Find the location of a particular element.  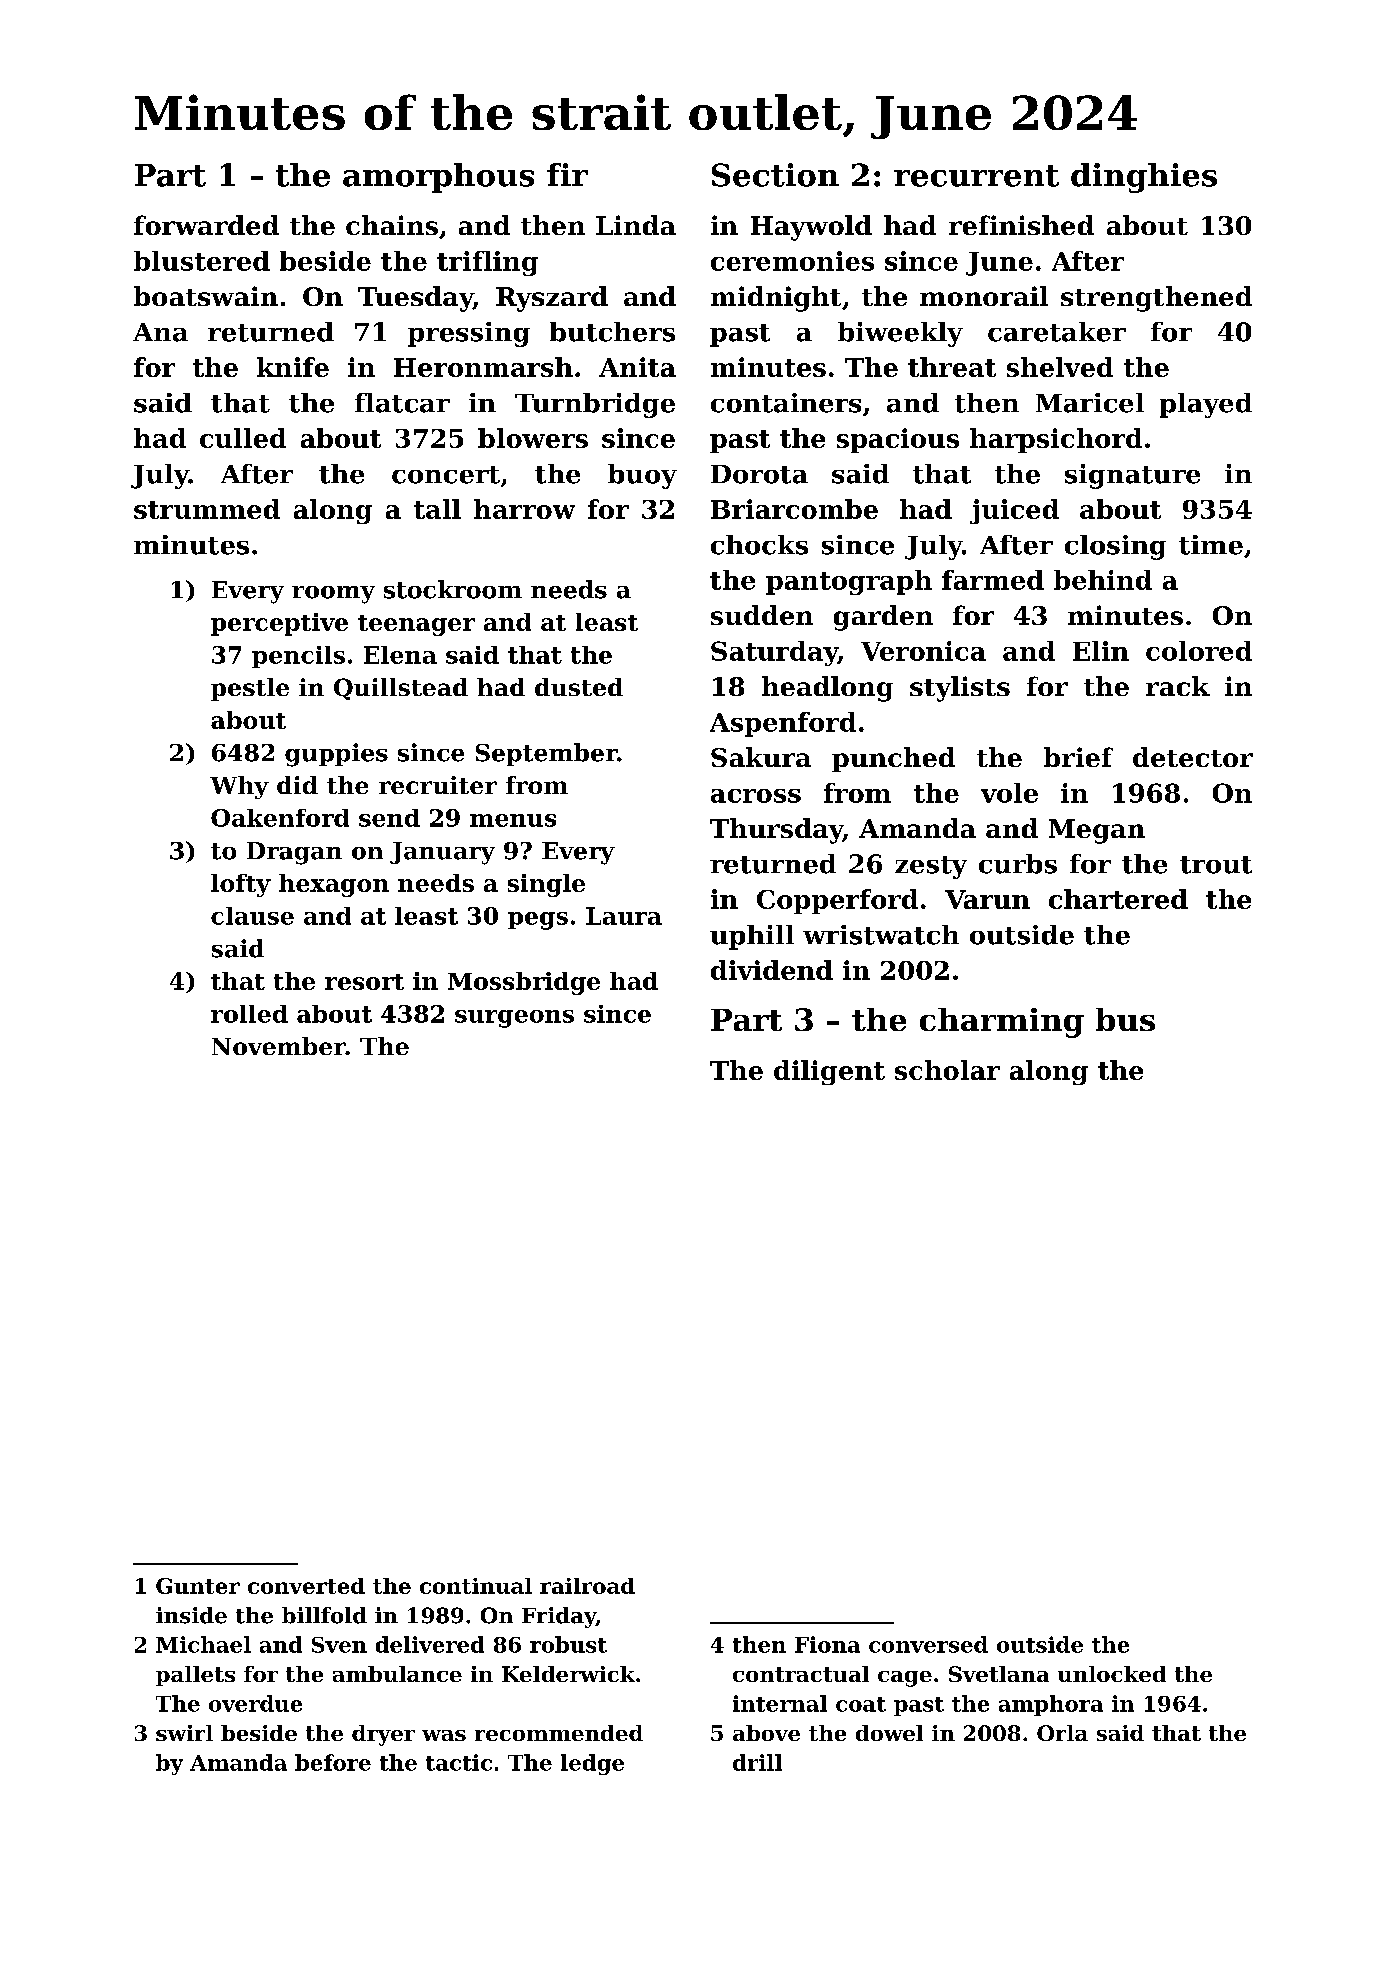

railroad is located at coordinates (587, 1586).
